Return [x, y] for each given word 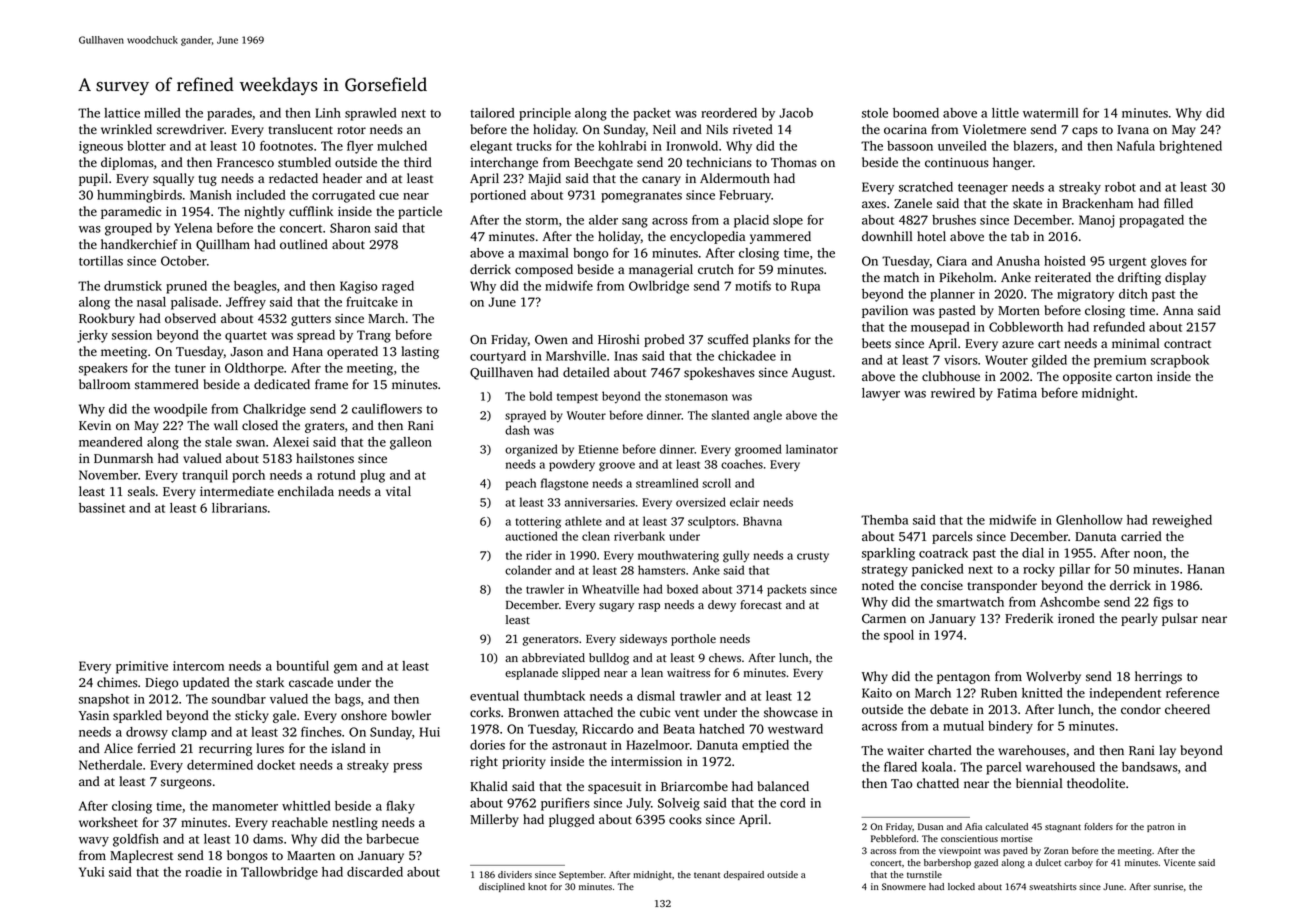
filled [1178, 203]
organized [531, 450]
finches [321, 732]
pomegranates [641, 197]
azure [1018, 344]
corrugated [343, 196]
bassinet [102, 508]
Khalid [489, 786]
